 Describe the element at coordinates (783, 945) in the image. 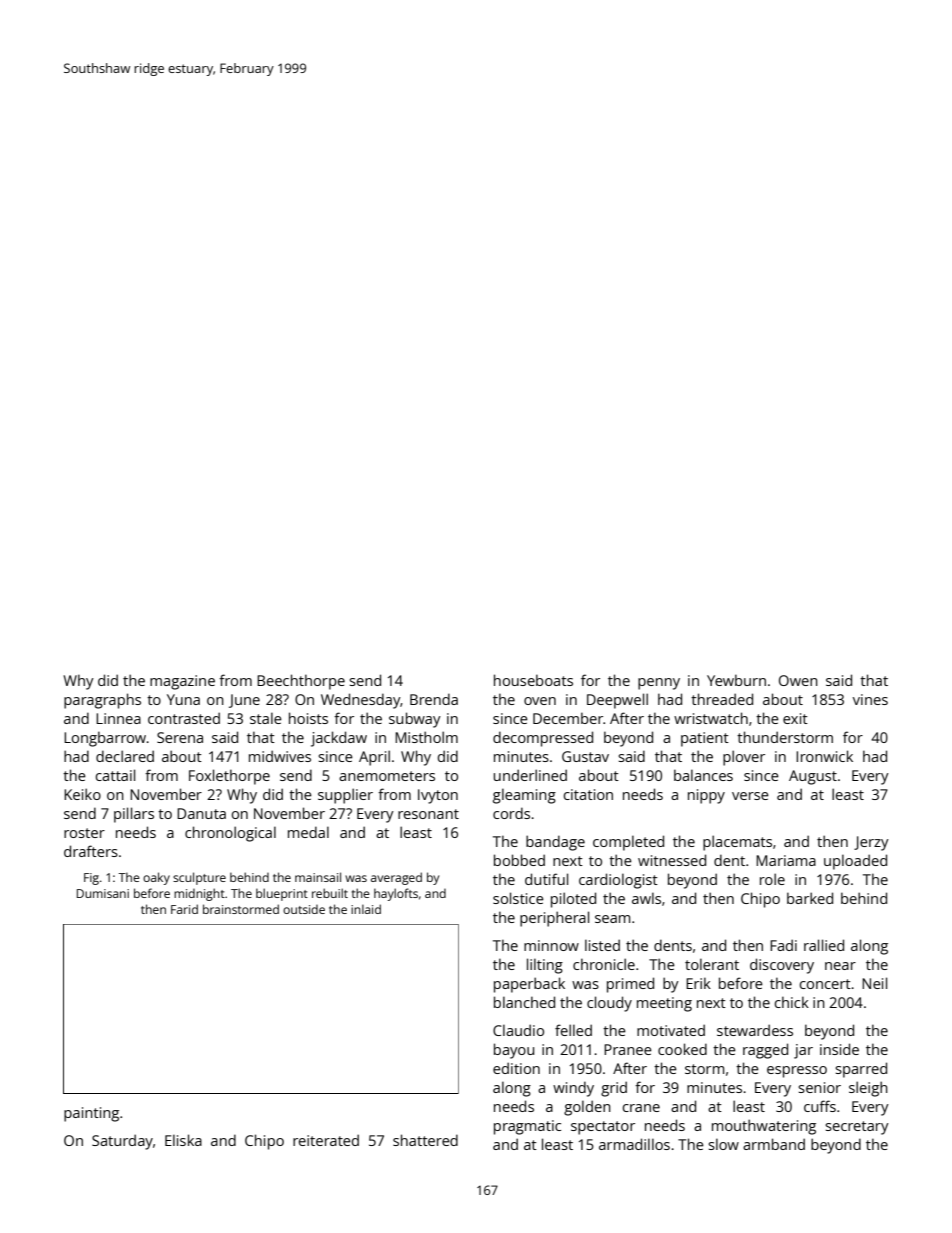

I see `Fadi` at that location.
